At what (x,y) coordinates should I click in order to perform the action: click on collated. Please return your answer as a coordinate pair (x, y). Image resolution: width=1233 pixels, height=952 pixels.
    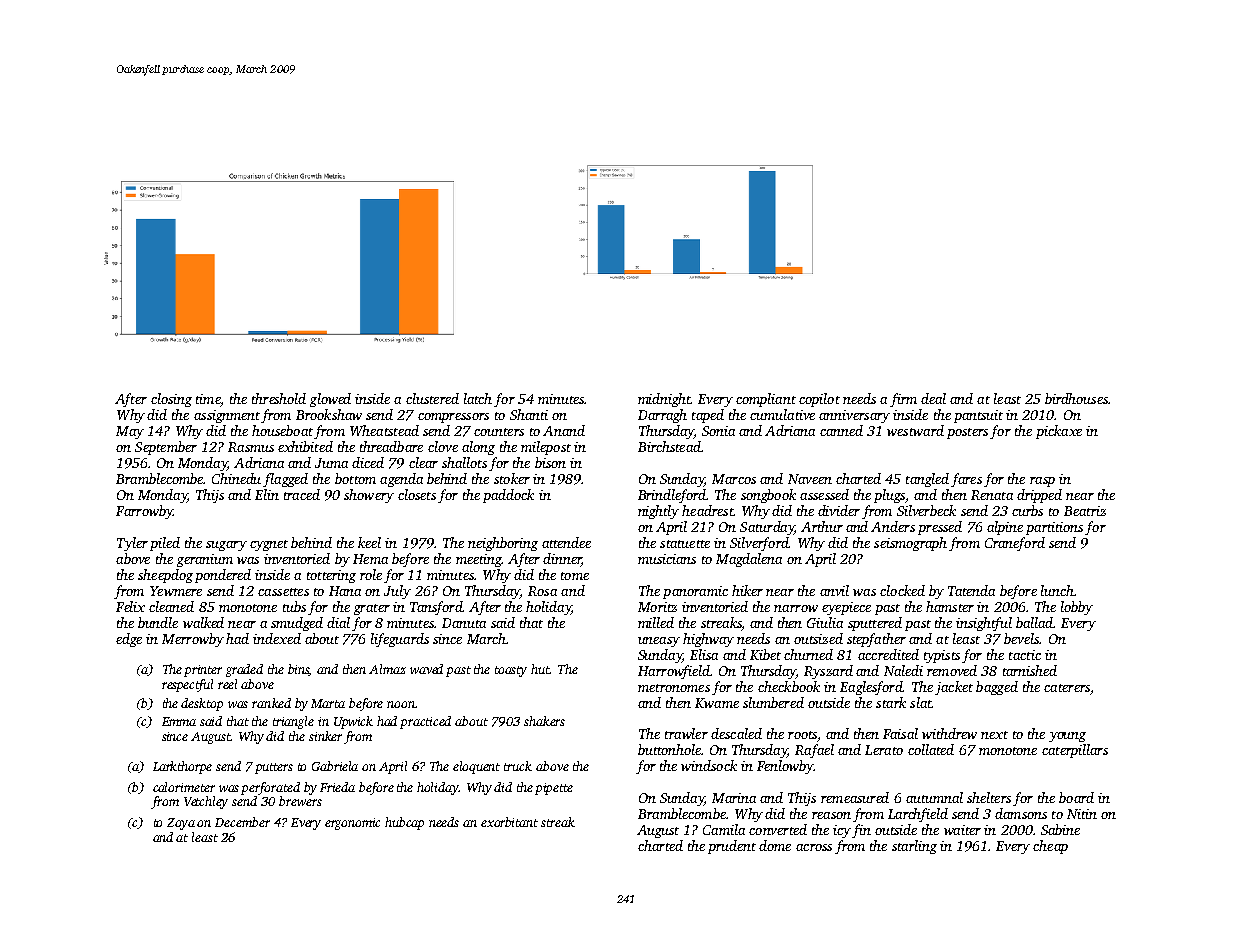
    Looking at the image, I should click on (931, 749).
